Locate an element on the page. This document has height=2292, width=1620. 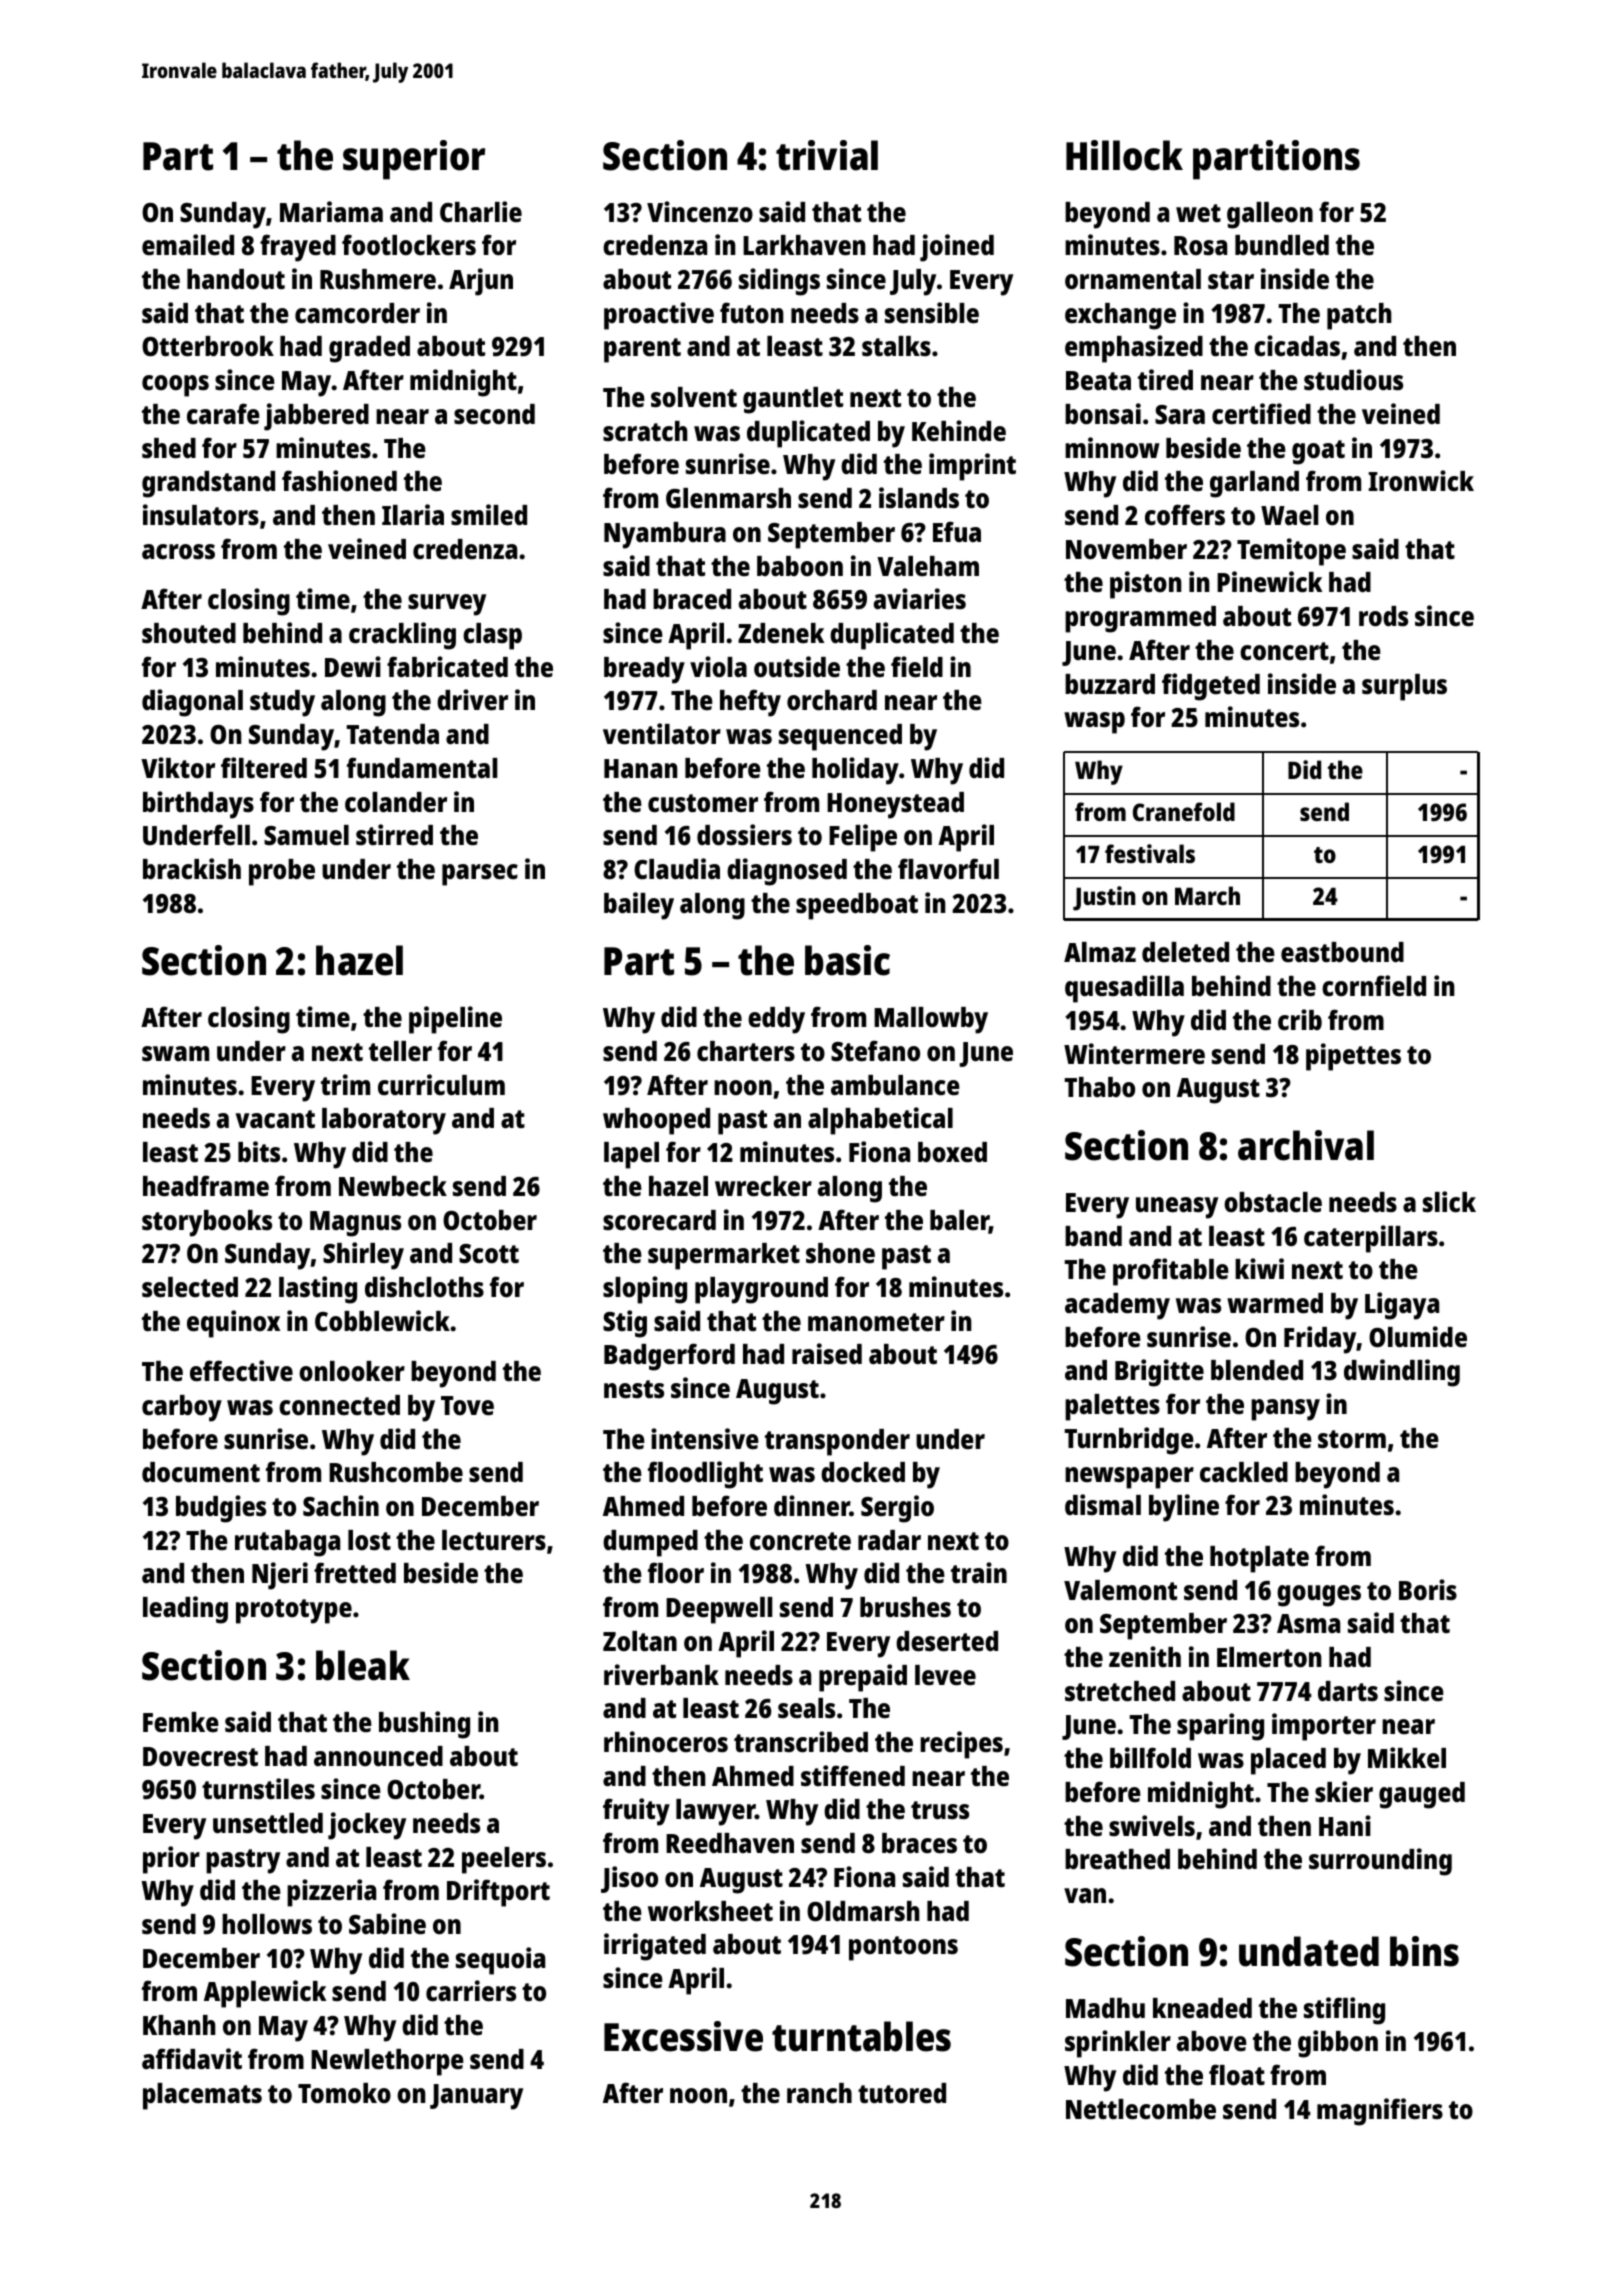
minnow is located at coordinates (1112, 447).
